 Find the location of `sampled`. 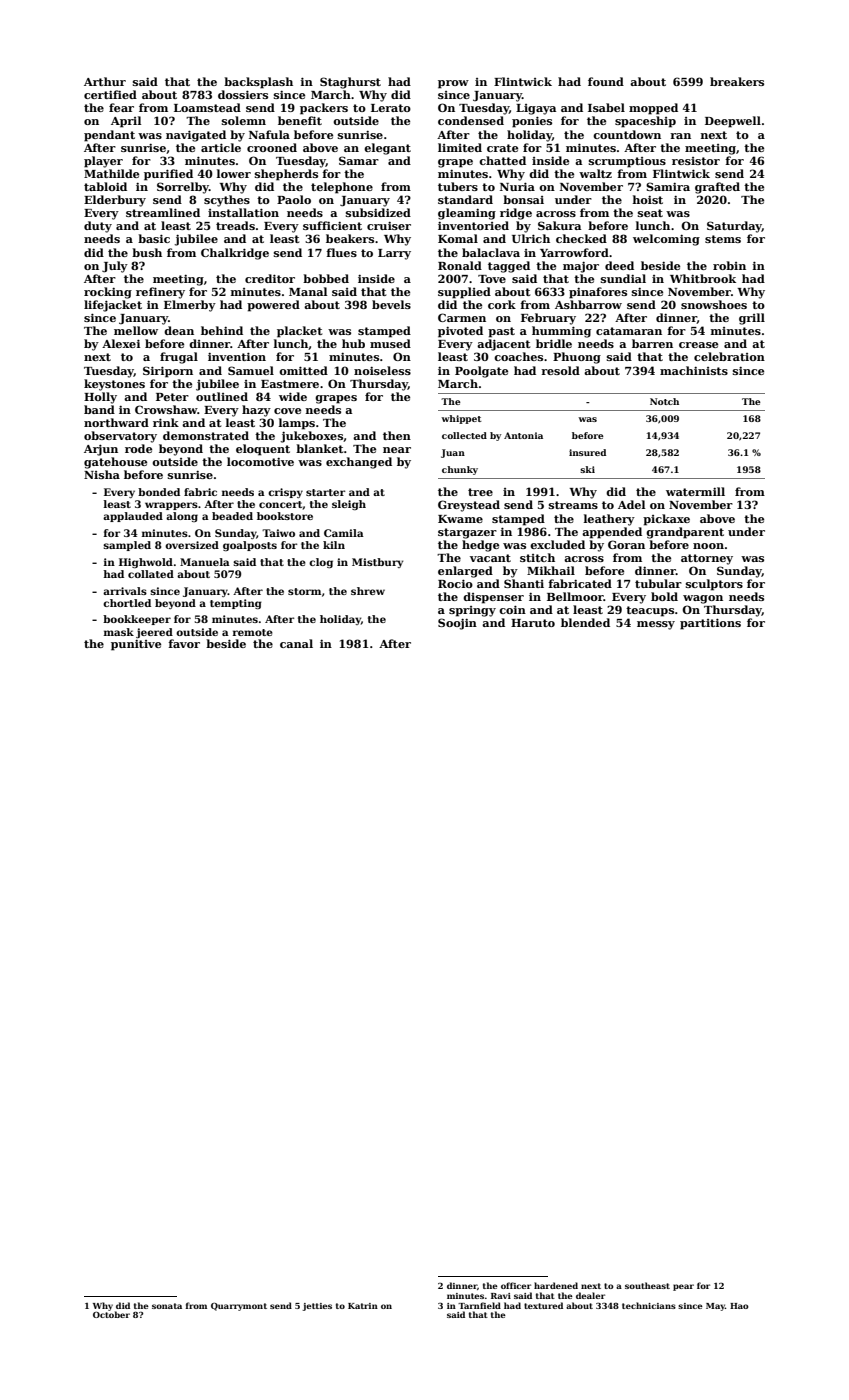

sampled is located at coordinates (127, 546).
